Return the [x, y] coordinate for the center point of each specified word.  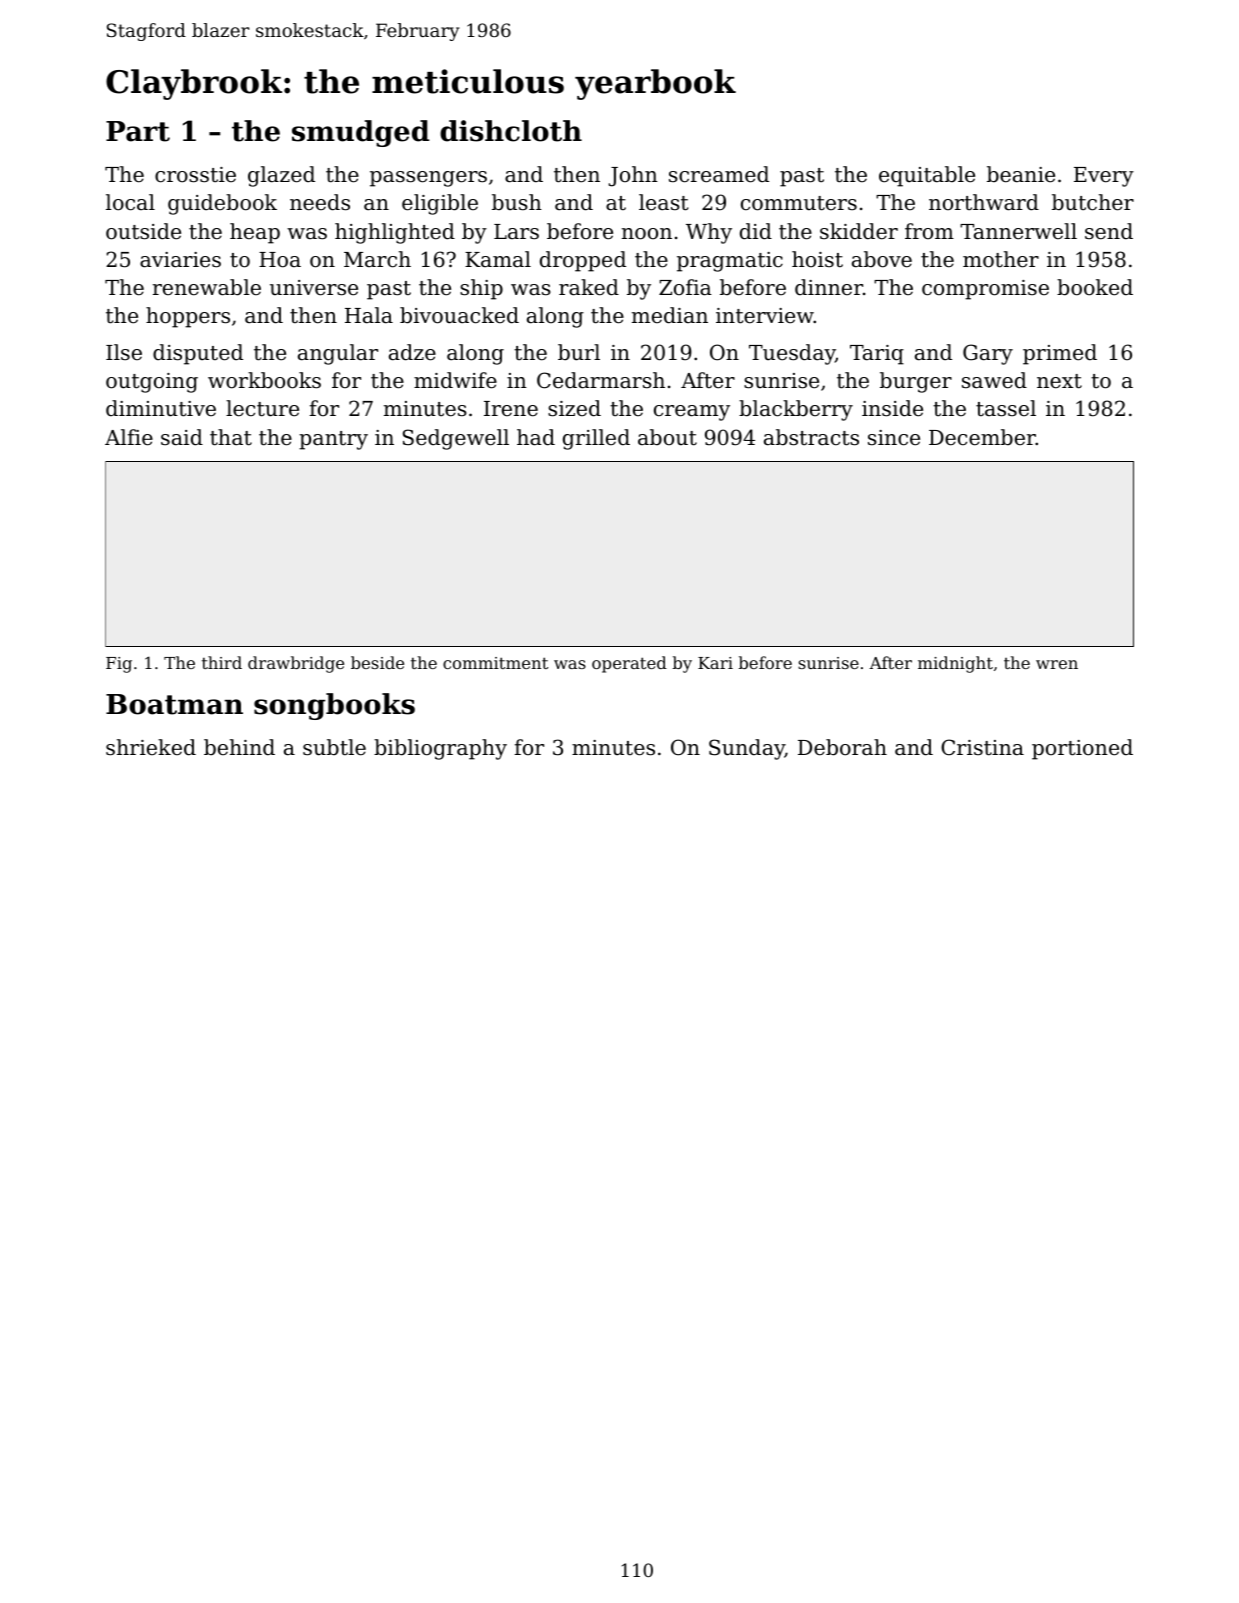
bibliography [440, 749]
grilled [596, 439]
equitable [927, 176]
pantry [333, 440]
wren [1057, 664]
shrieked [151, 747]
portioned [1082, 749]
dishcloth [511, 131]
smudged [361, 133]
